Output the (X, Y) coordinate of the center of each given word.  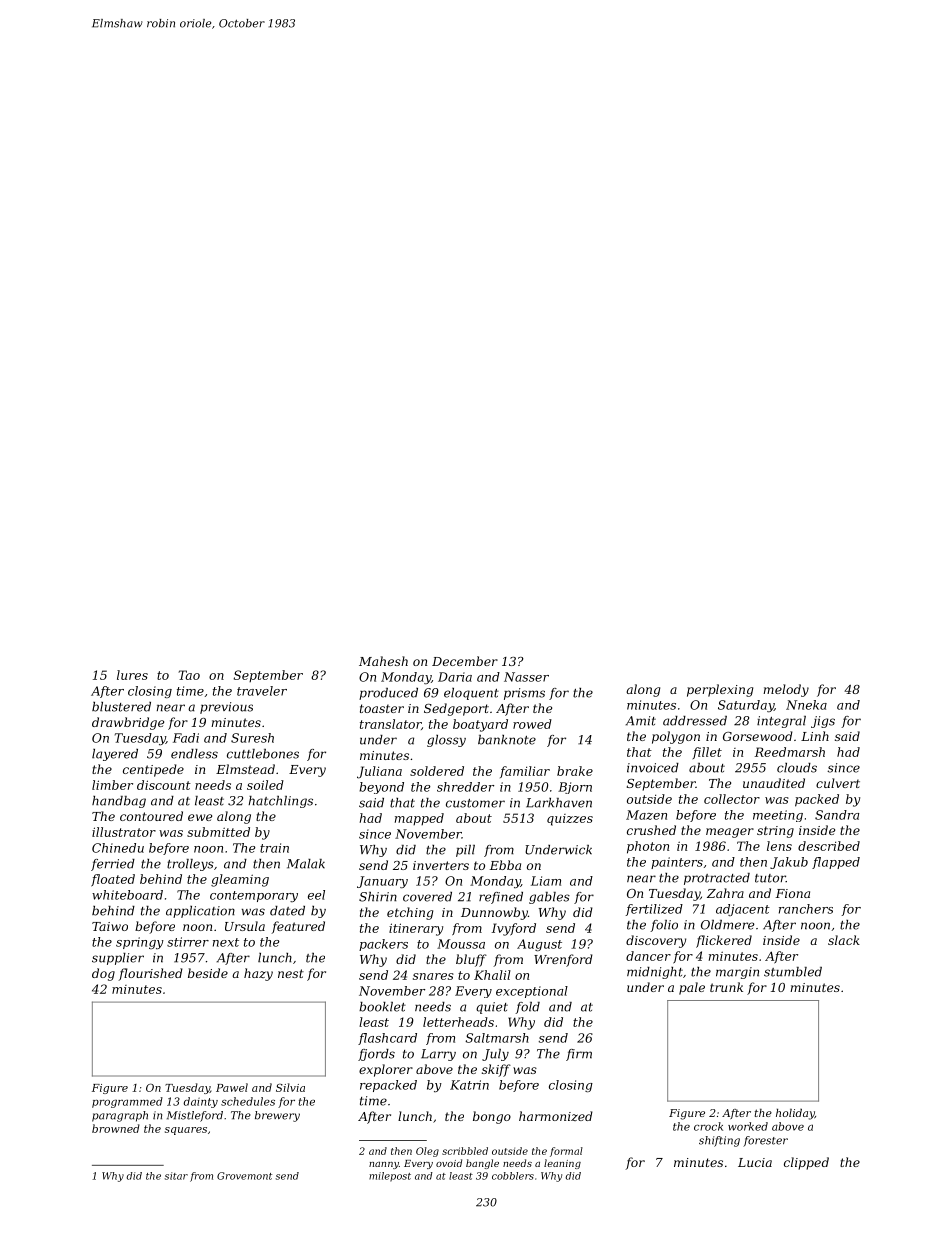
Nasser (526, 677)
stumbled (793, 972)
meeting (778, 816)
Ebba (505, 865)
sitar (176, 1176)
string (775, 832)
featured (298, 927)
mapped (419, 819)
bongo (492, 1117)
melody (786, 690)
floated (113, 880)
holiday (795, 1114)
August (539, 945)
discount (164, 785)
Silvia (290, 1087)
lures (132, 675)
